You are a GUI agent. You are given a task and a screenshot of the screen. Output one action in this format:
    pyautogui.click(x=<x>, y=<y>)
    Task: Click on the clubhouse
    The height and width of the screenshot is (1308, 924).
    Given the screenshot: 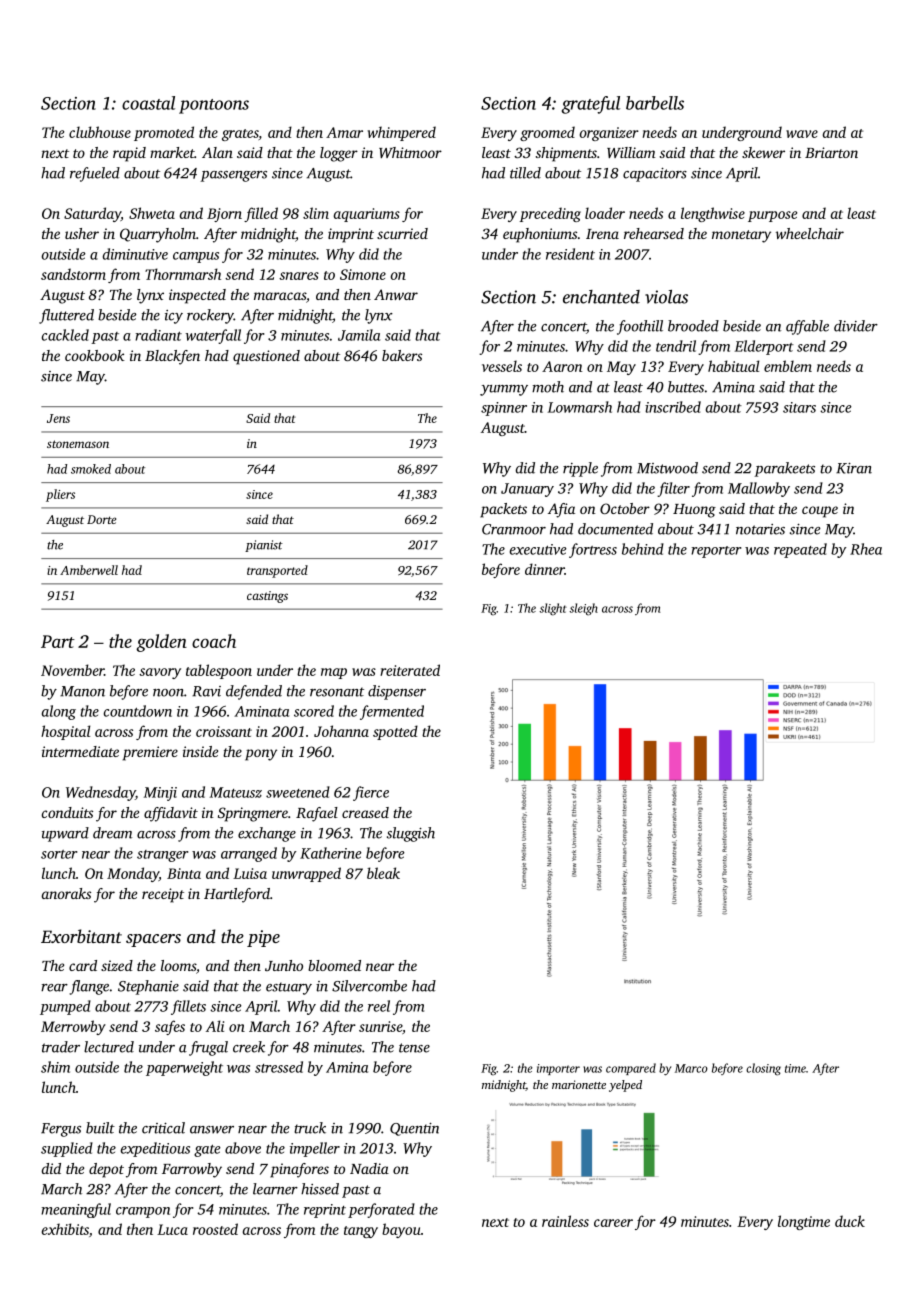 What is the action you would take?
    pyautogui.click(x=100, y=132)
